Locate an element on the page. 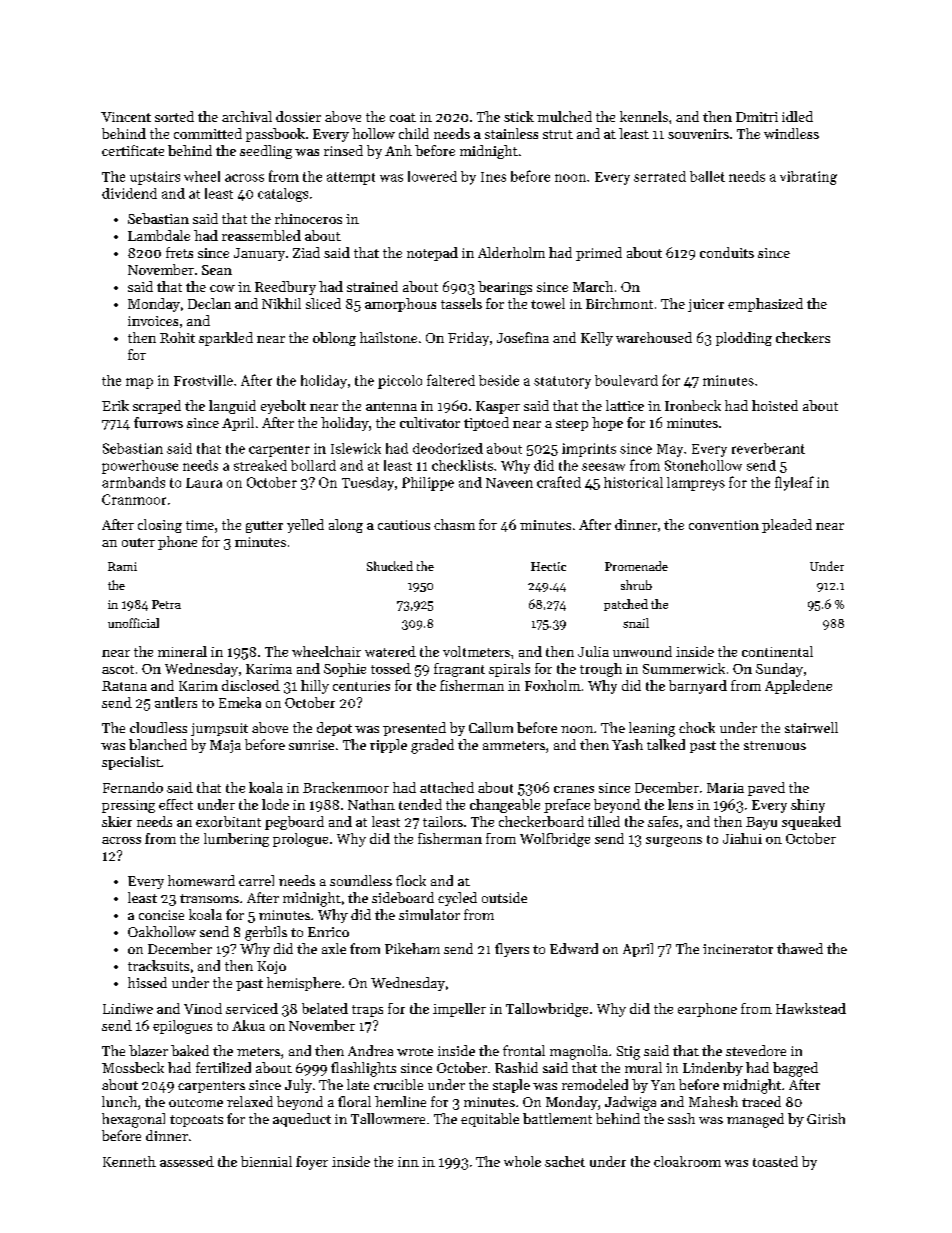 This document has height=1233, width=952. strenuous is located at coordinates (775, 745).
